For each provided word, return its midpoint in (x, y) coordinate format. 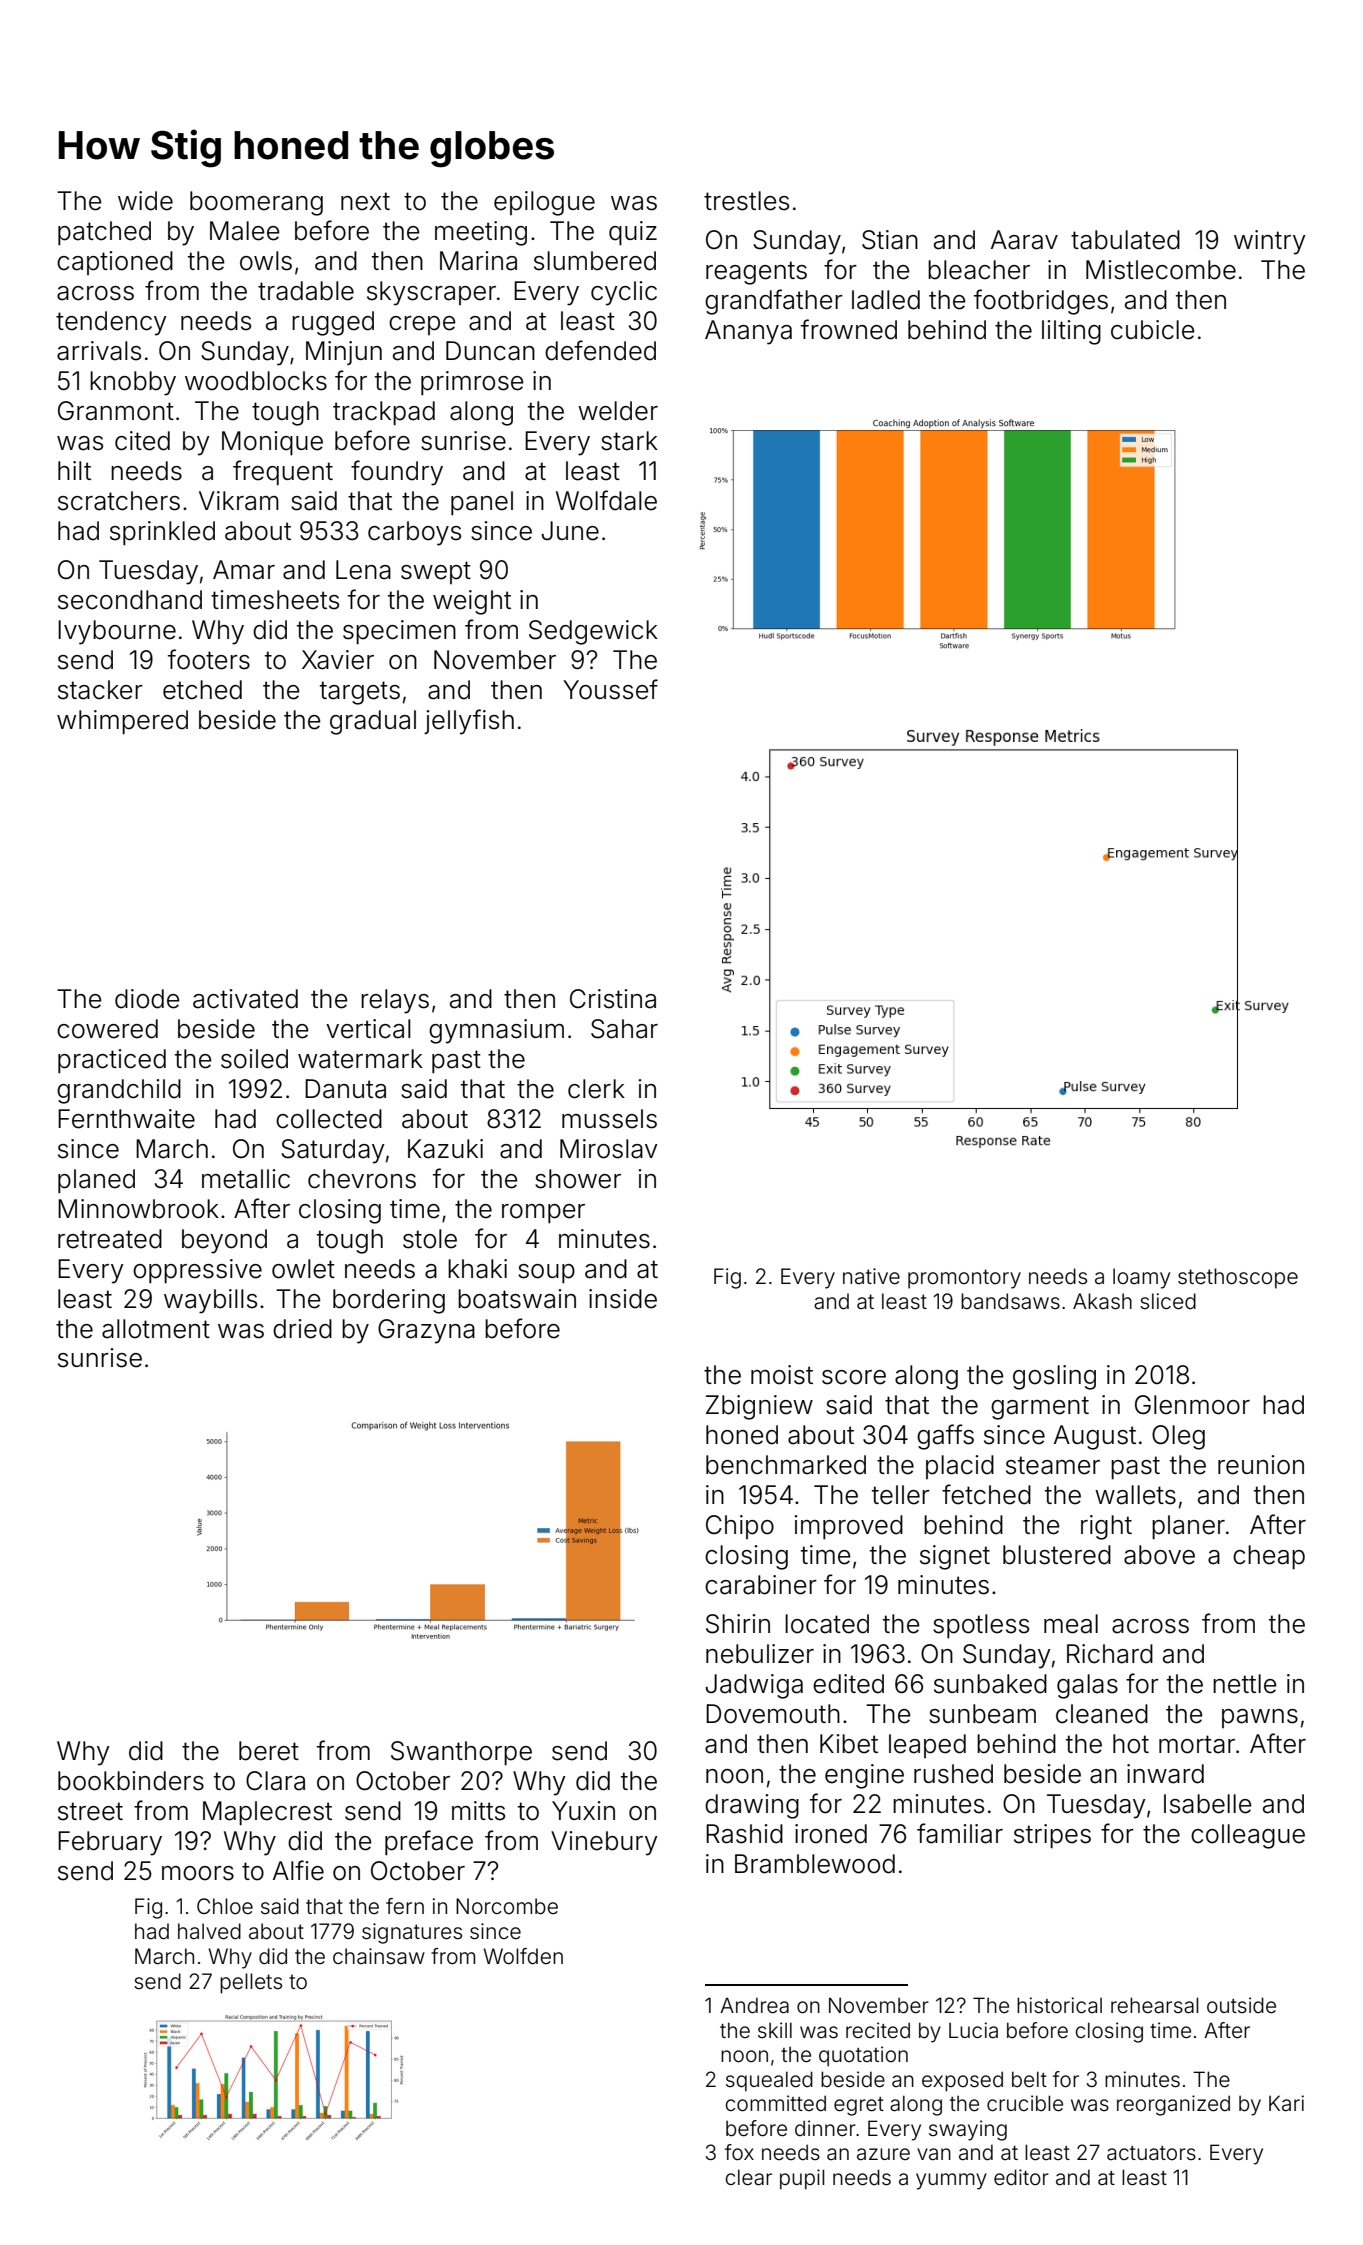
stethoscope (1238, 1278)
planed (96, 1181)
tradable (306, 291)
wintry (1270, 242)
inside (623, 1299)
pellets (251, 1983)
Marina (478, 261)
